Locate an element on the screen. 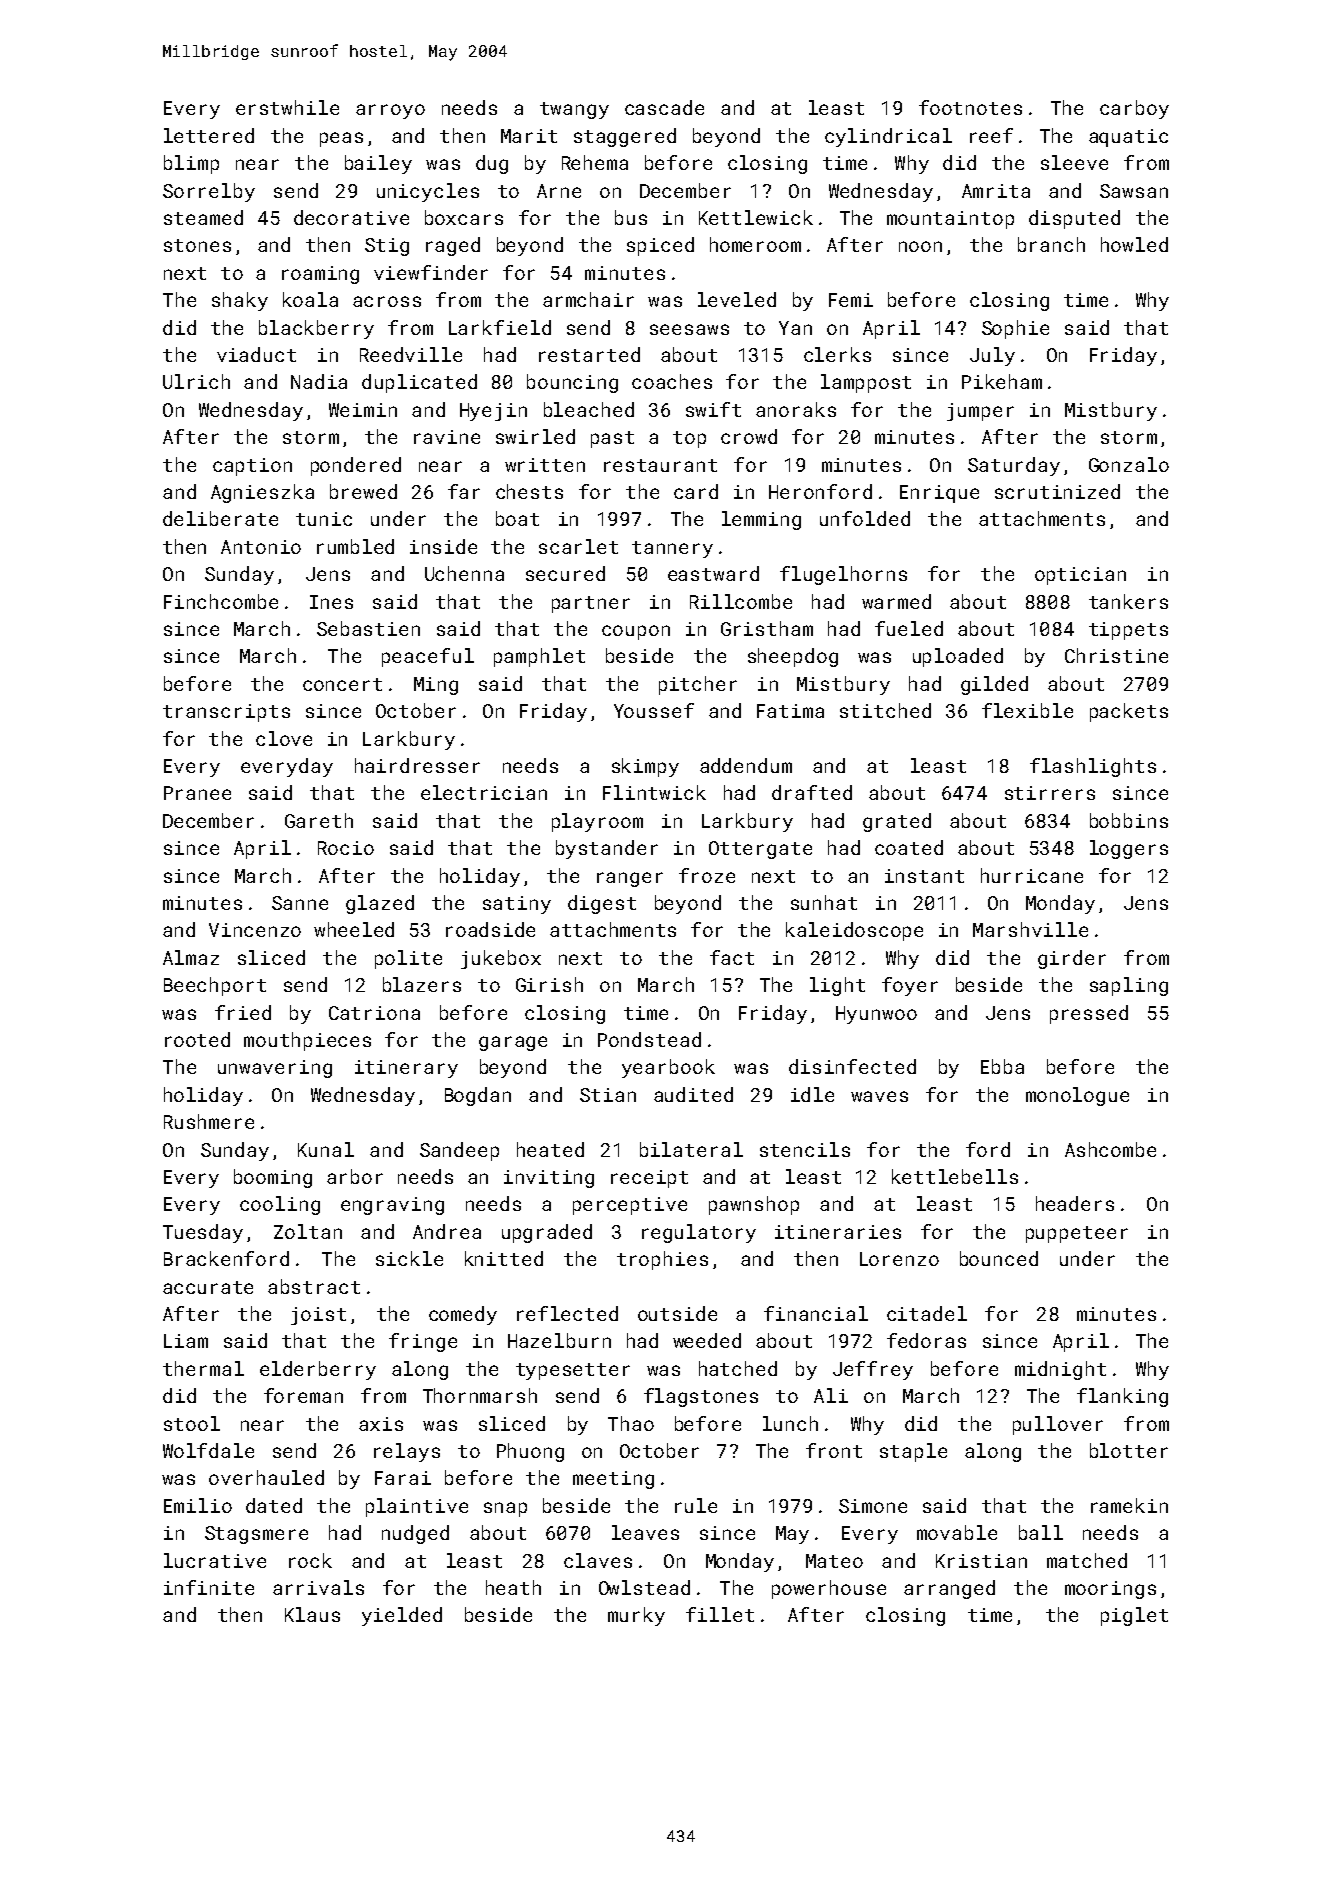 Image resolution: width=1332 pixels, height=1883 pixels. nudged is located at coordinates (415, 1534).
